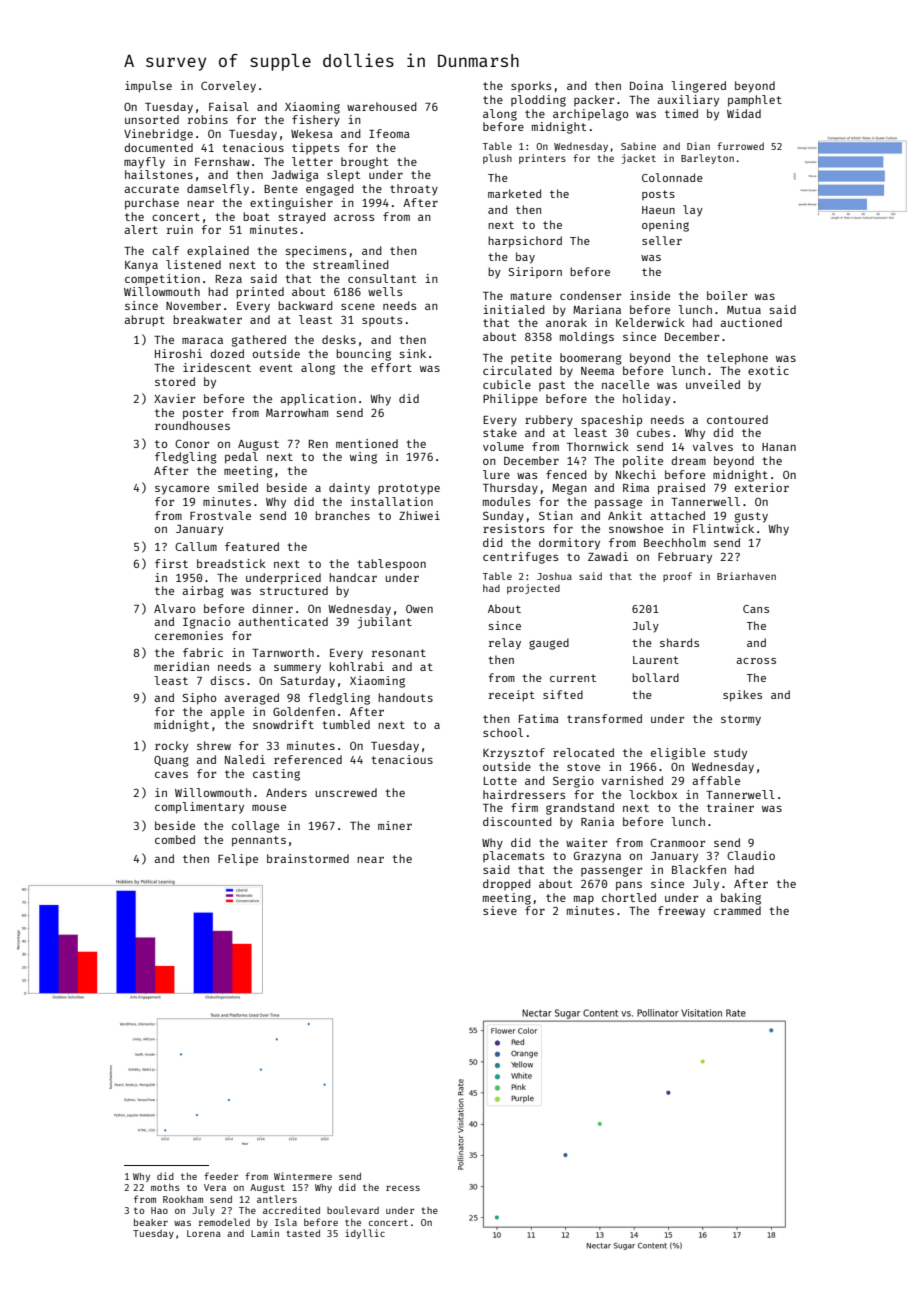 This image has width=924, height=1308. Describe the element at coordinates (365, 1234) in the image. I see `idyllic` at that location.
